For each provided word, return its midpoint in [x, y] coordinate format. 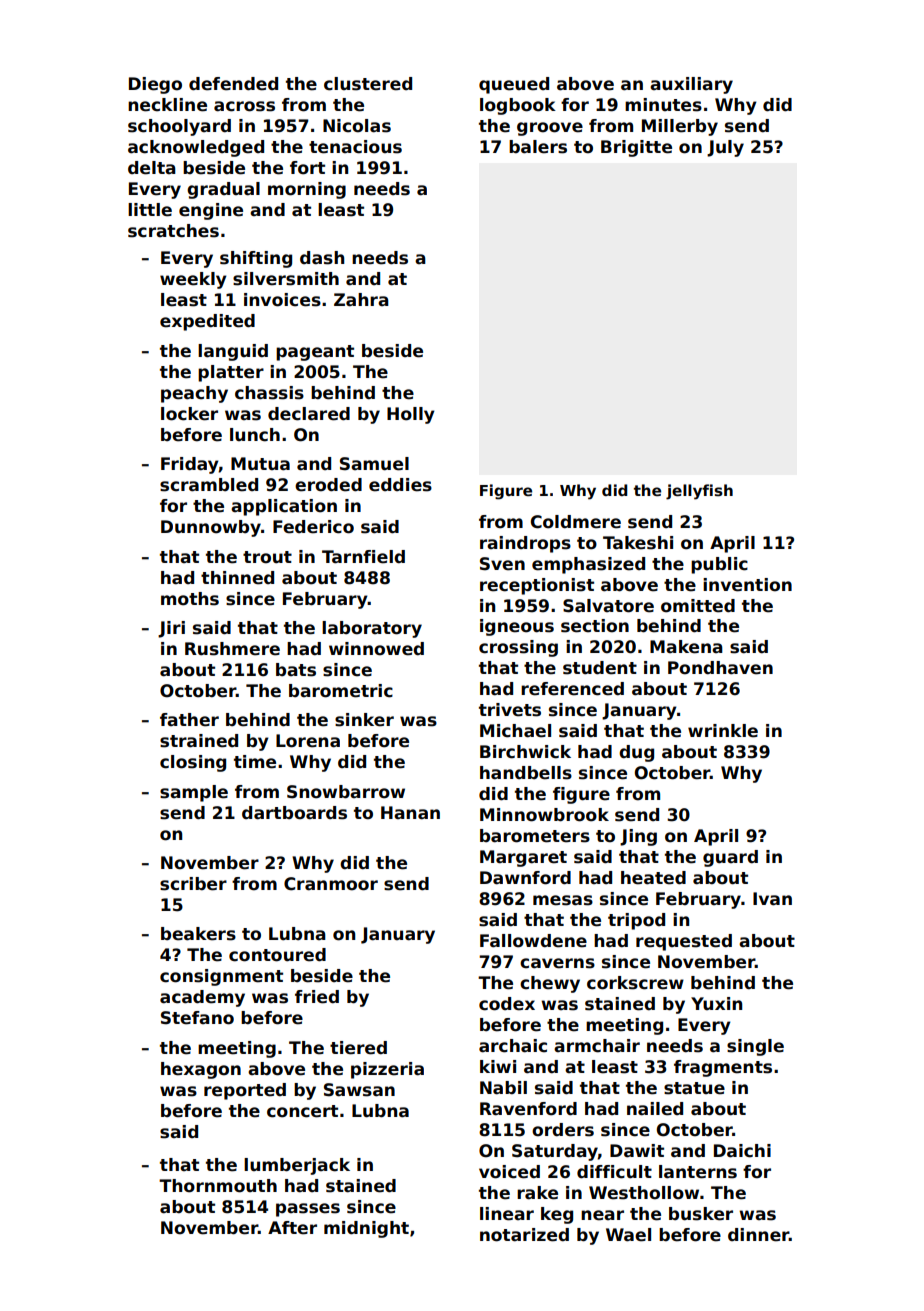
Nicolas [357, 126]
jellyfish [699, 492]
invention [747, 585]
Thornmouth [218, 1186]
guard [730, 858]
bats [296, 670]
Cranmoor [331, 884]
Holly [411, 415]
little [150, 210]
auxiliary [691, 85]
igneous [517, 627]
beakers [198, 934]
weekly [193, 280]
